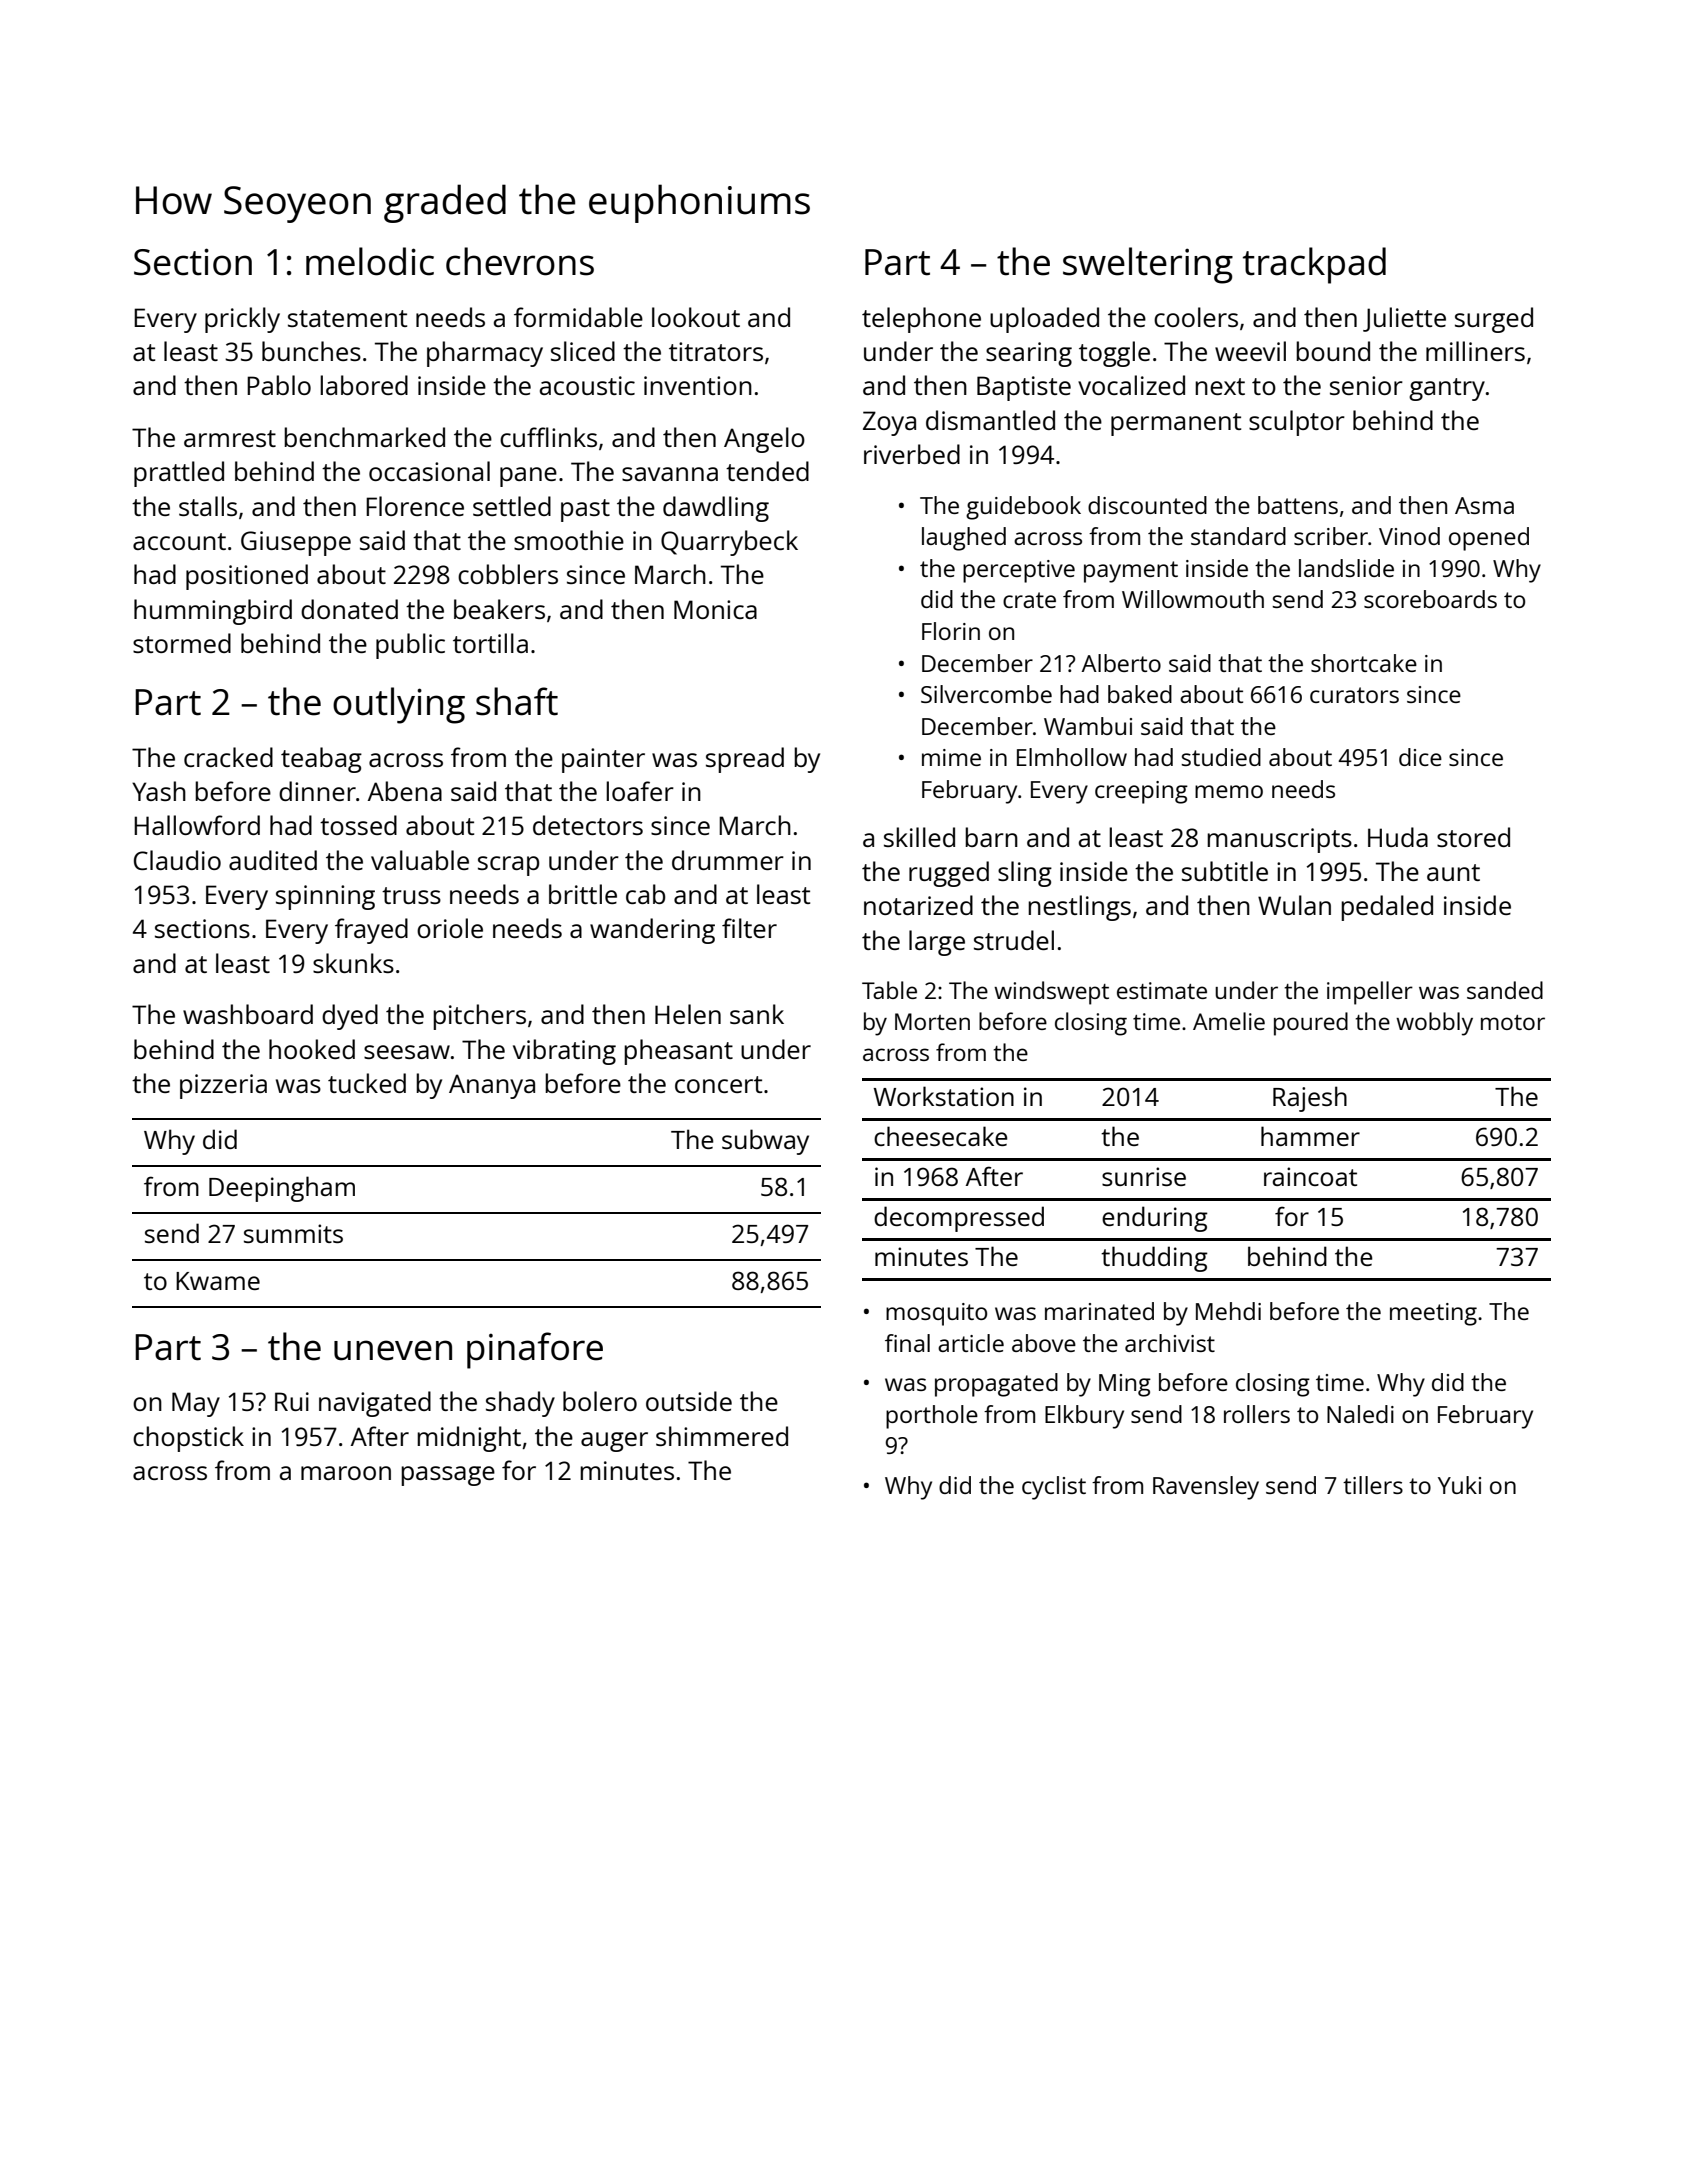  Describe the element at coordinates (1433, 1314) in the document. I see `meeting` at that location.
